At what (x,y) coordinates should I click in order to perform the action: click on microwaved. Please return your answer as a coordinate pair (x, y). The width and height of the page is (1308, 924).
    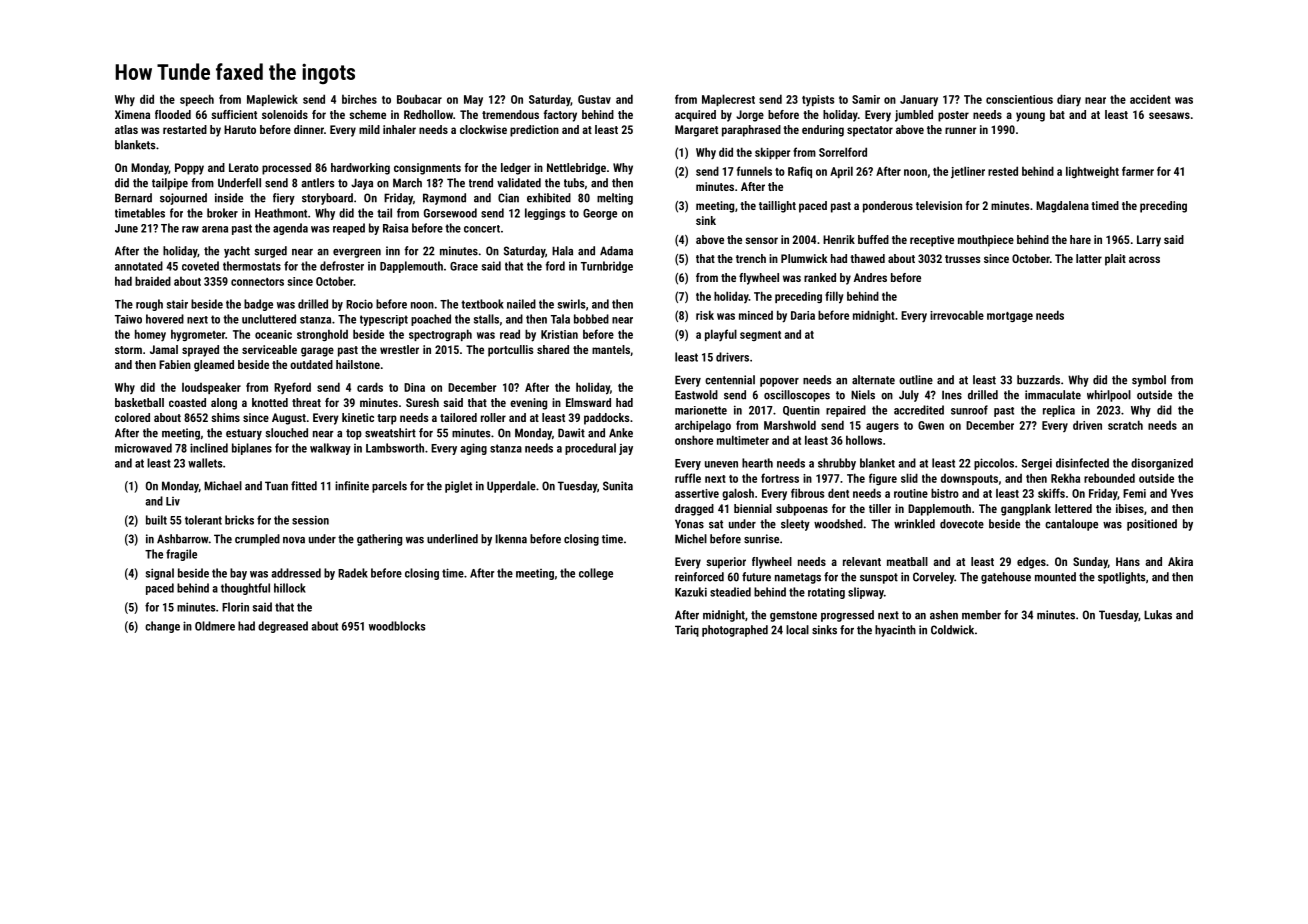
    Looking at the image, I should click on (143, 448).
